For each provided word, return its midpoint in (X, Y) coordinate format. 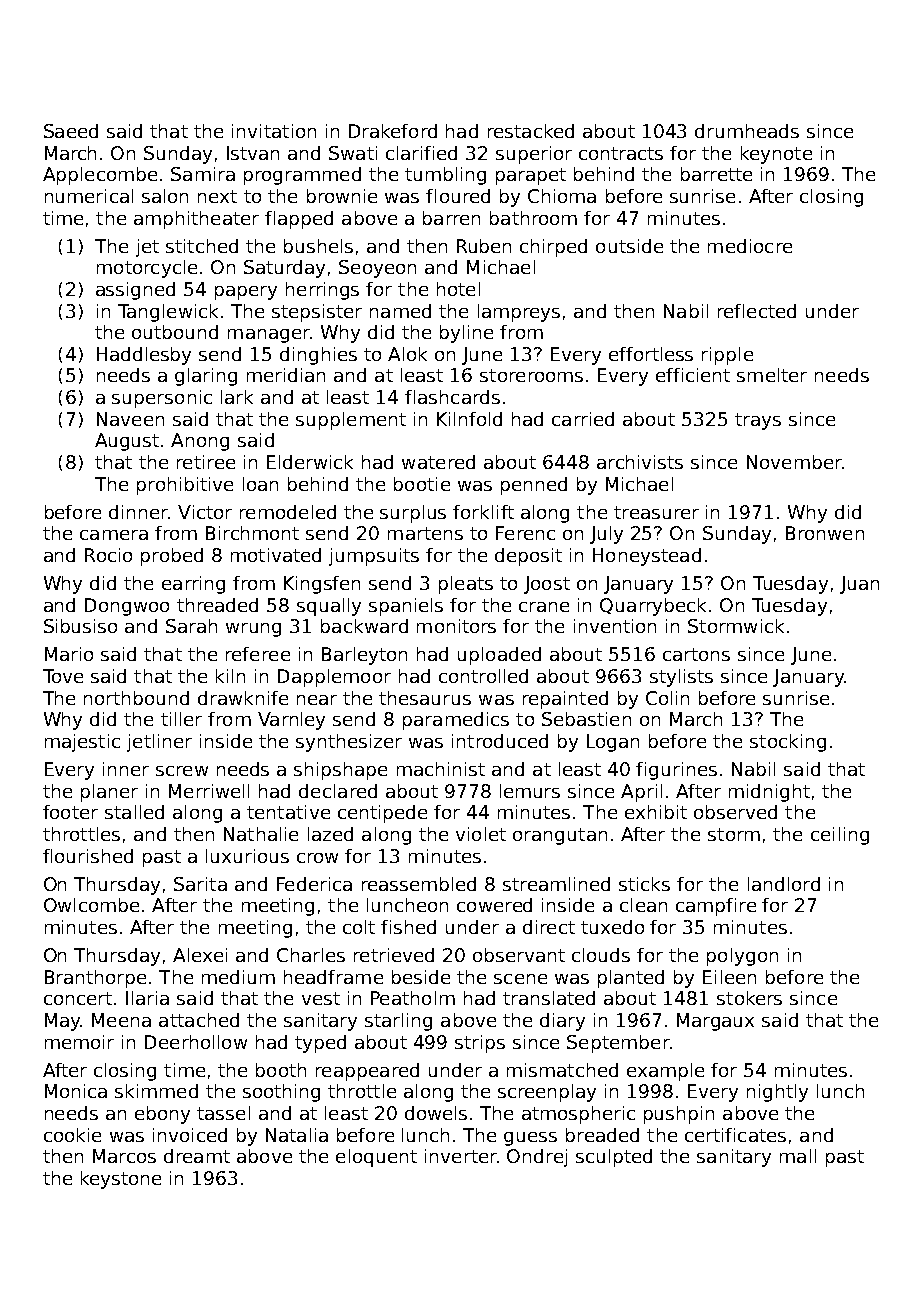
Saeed (71, 131)
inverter (461, 1156)
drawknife (243, 698)
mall (798, 1156)
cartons (696, 654)
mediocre (750, 246)
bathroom (533, 218)
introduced (500, 741)
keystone (121, 1180)
